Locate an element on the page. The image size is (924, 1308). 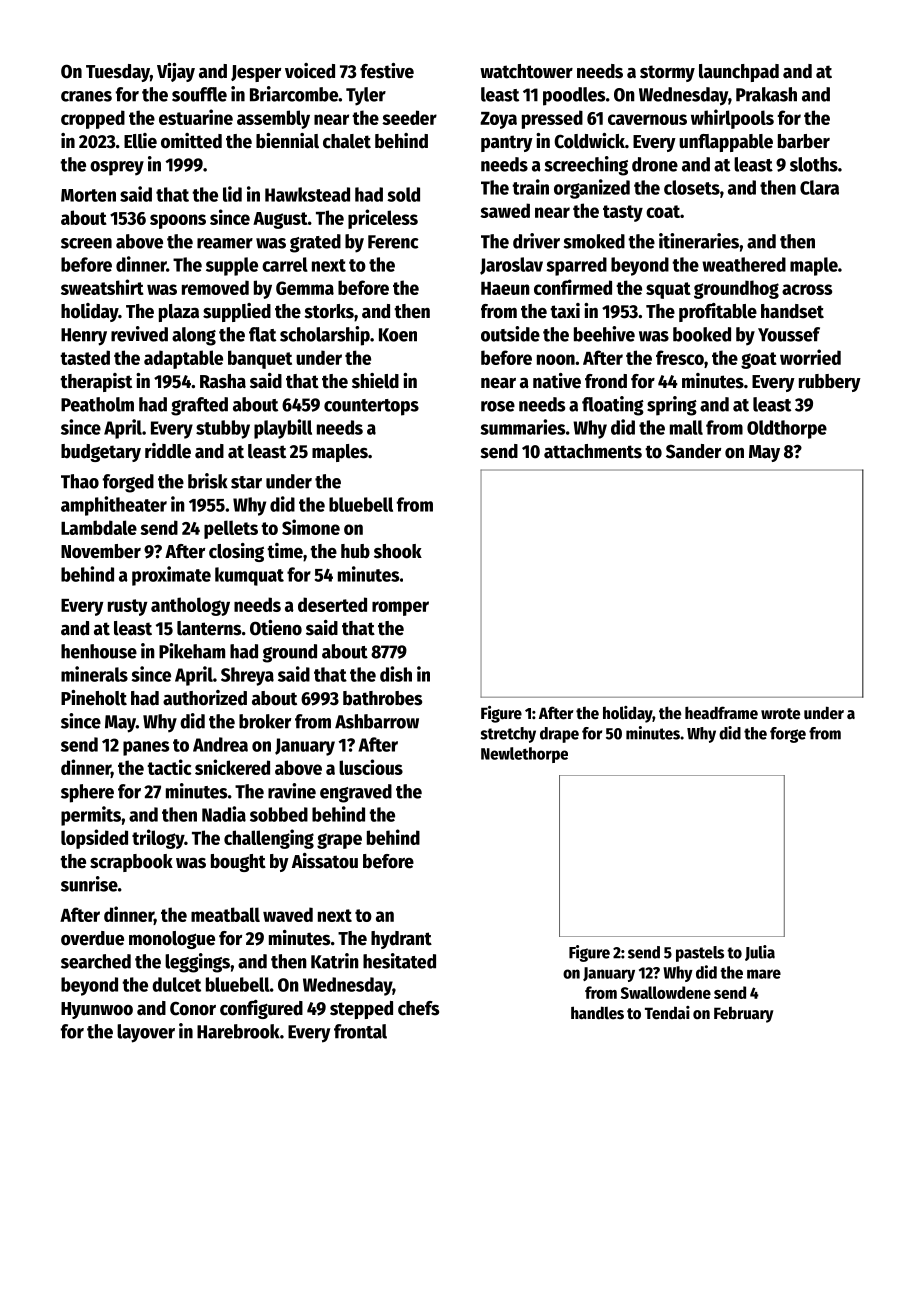
wrote is located at coordinates (780, 714).
